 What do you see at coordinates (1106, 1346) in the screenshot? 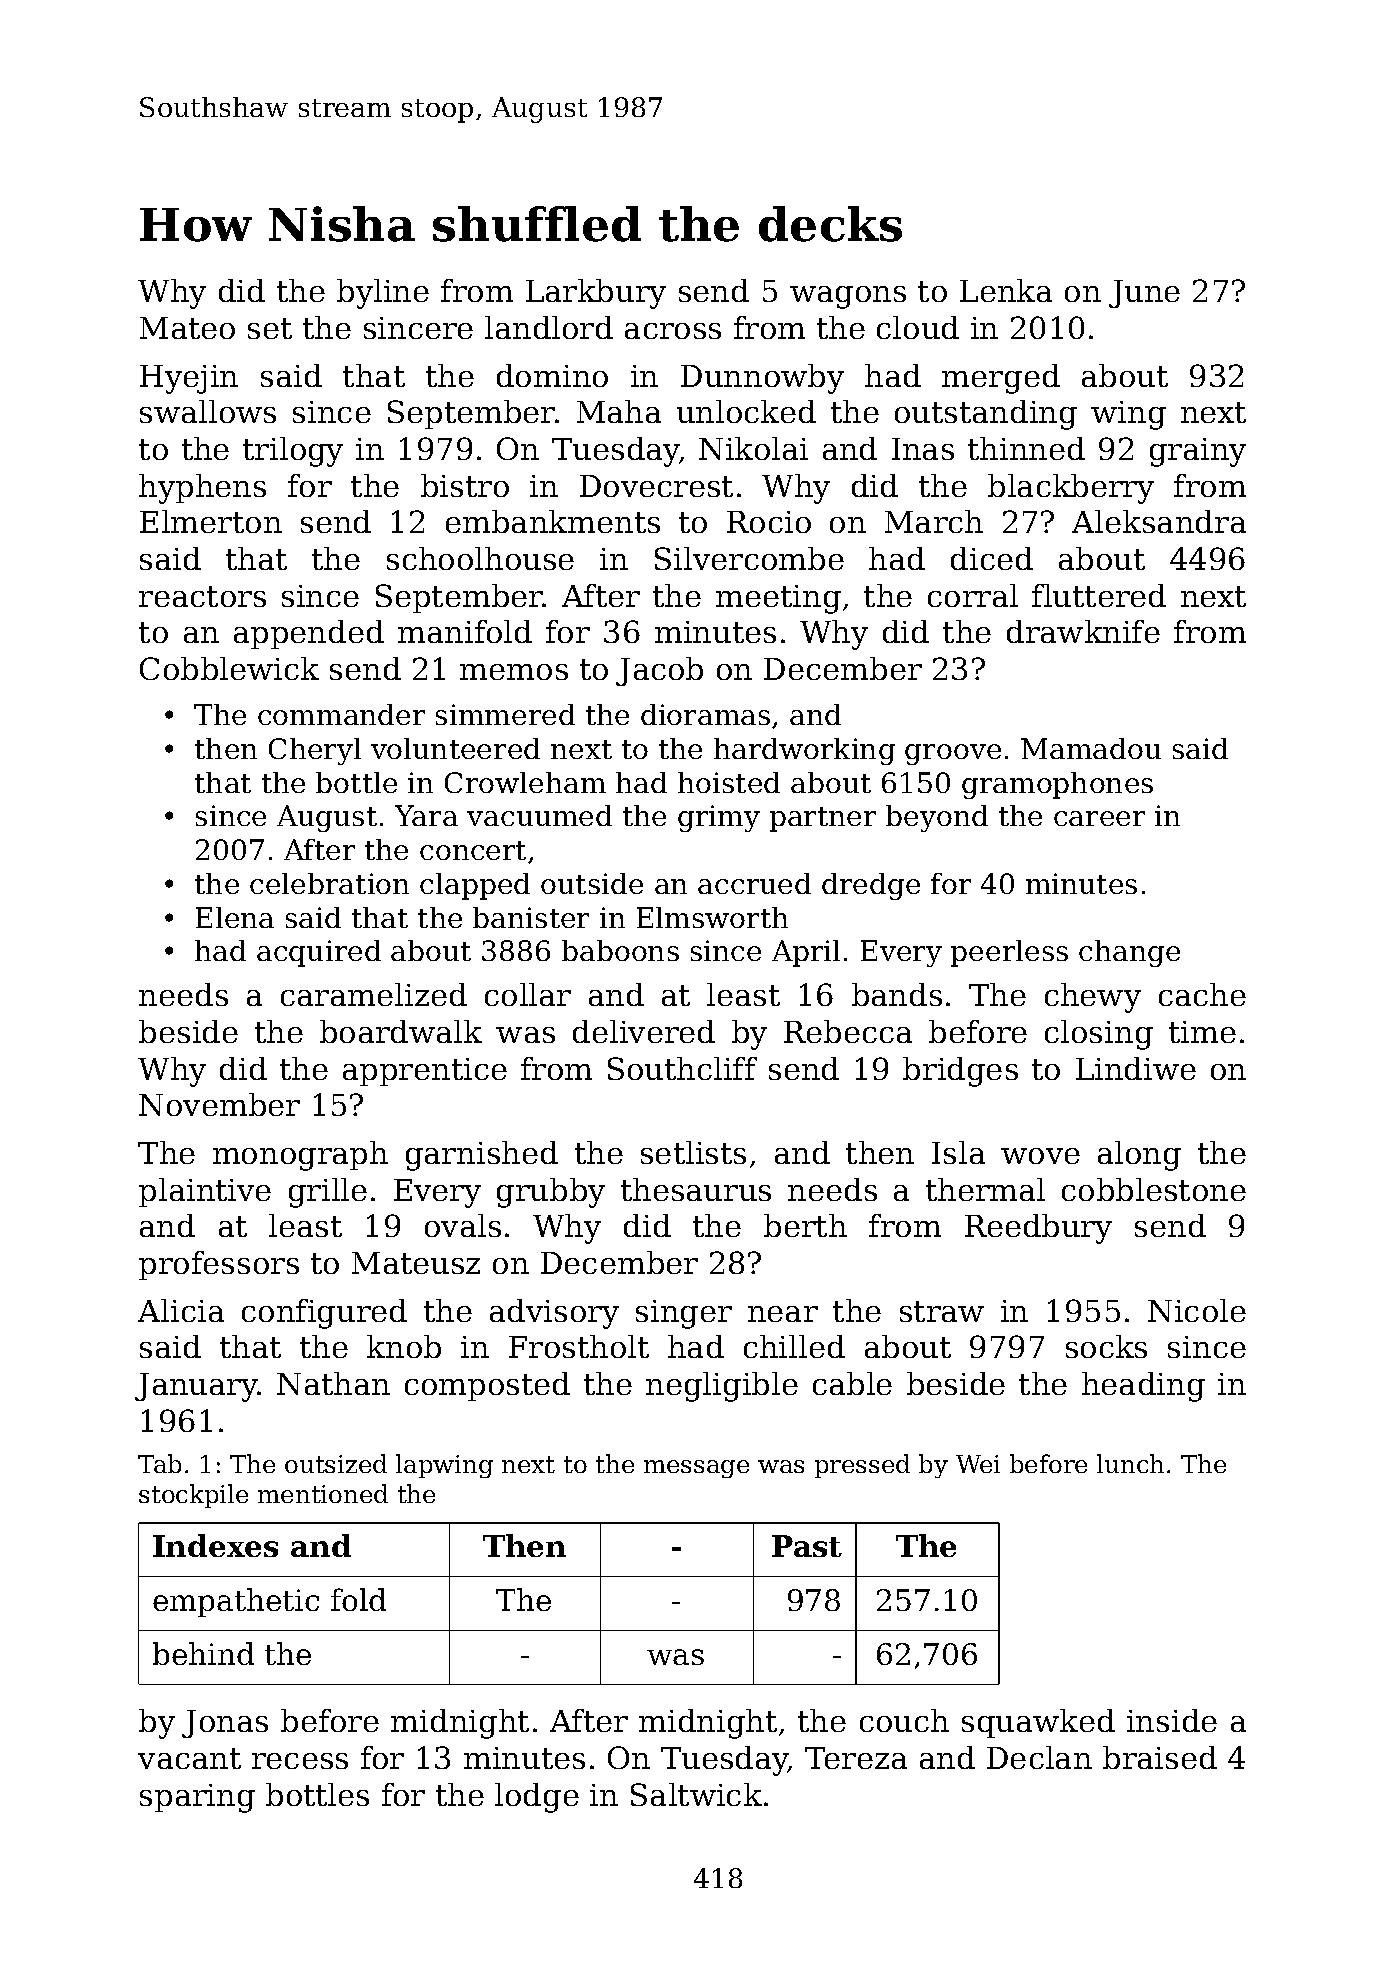
I see `socks` at bounding box center [1106, 1346].
